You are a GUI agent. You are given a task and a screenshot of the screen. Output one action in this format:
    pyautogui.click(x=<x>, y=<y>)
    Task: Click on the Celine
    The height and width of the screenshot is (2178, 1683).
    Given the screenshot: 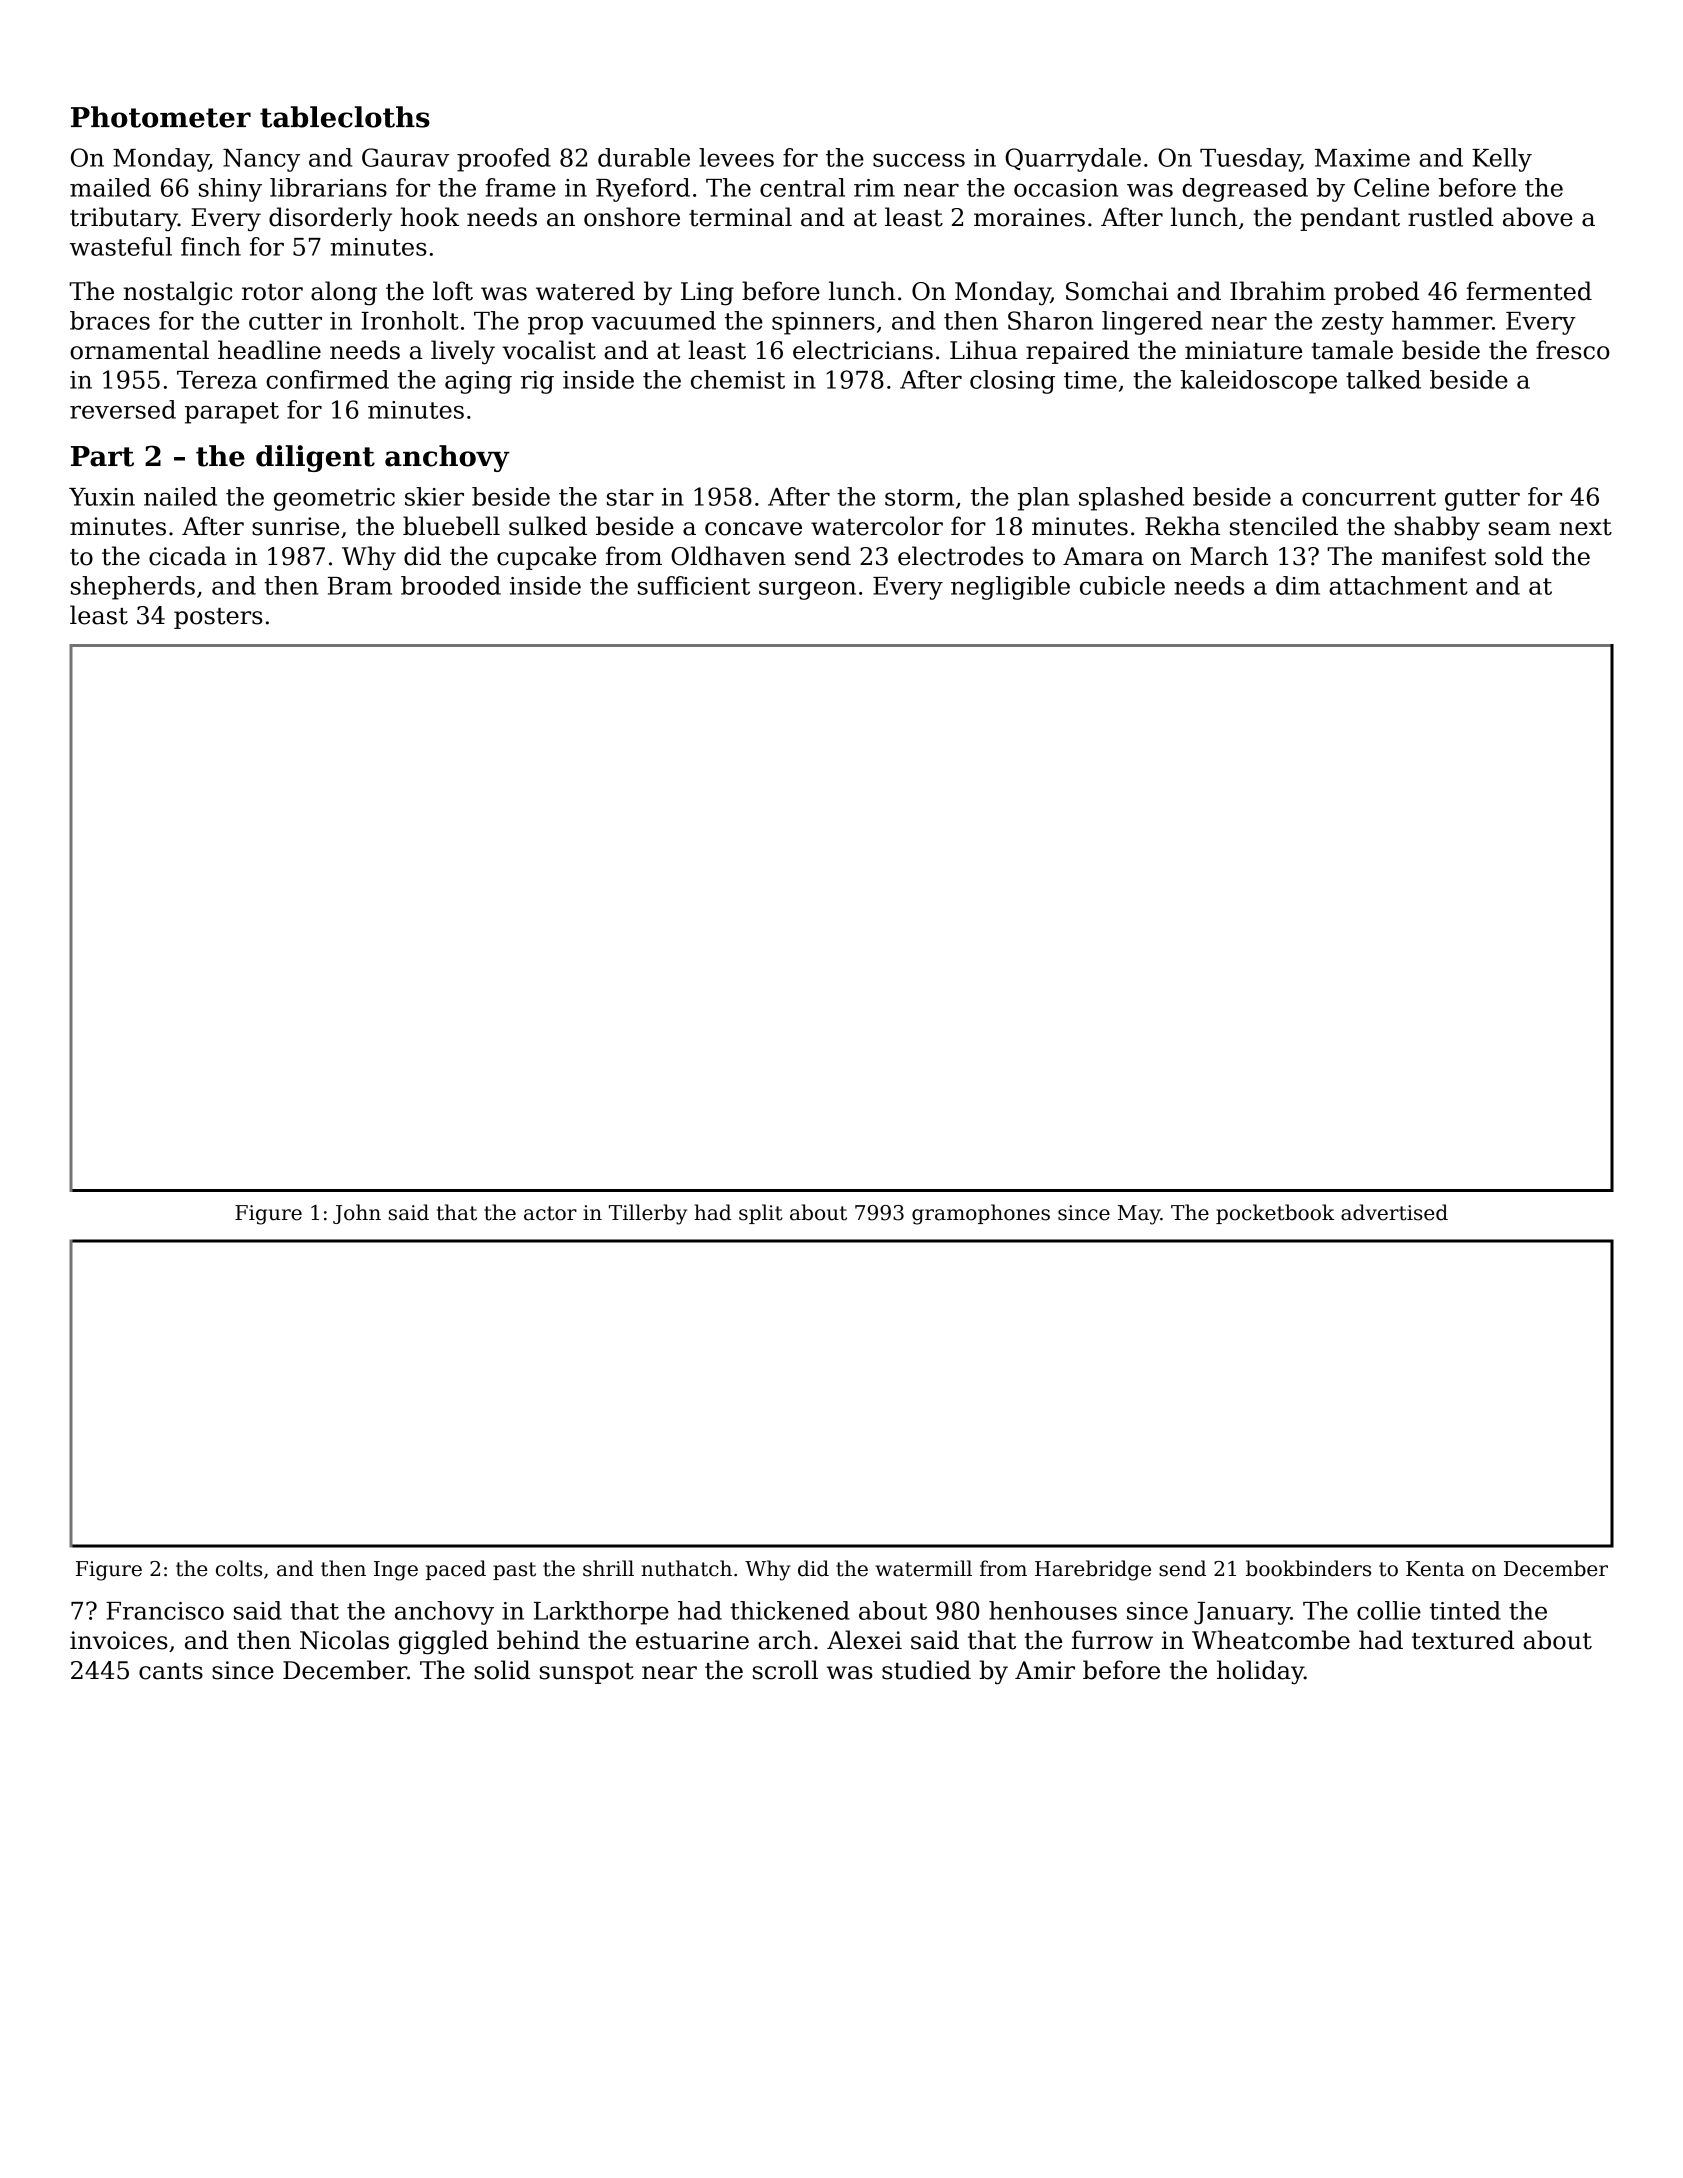 What is the action you would take?
    pyautogui.click(x=1391, y=187)
